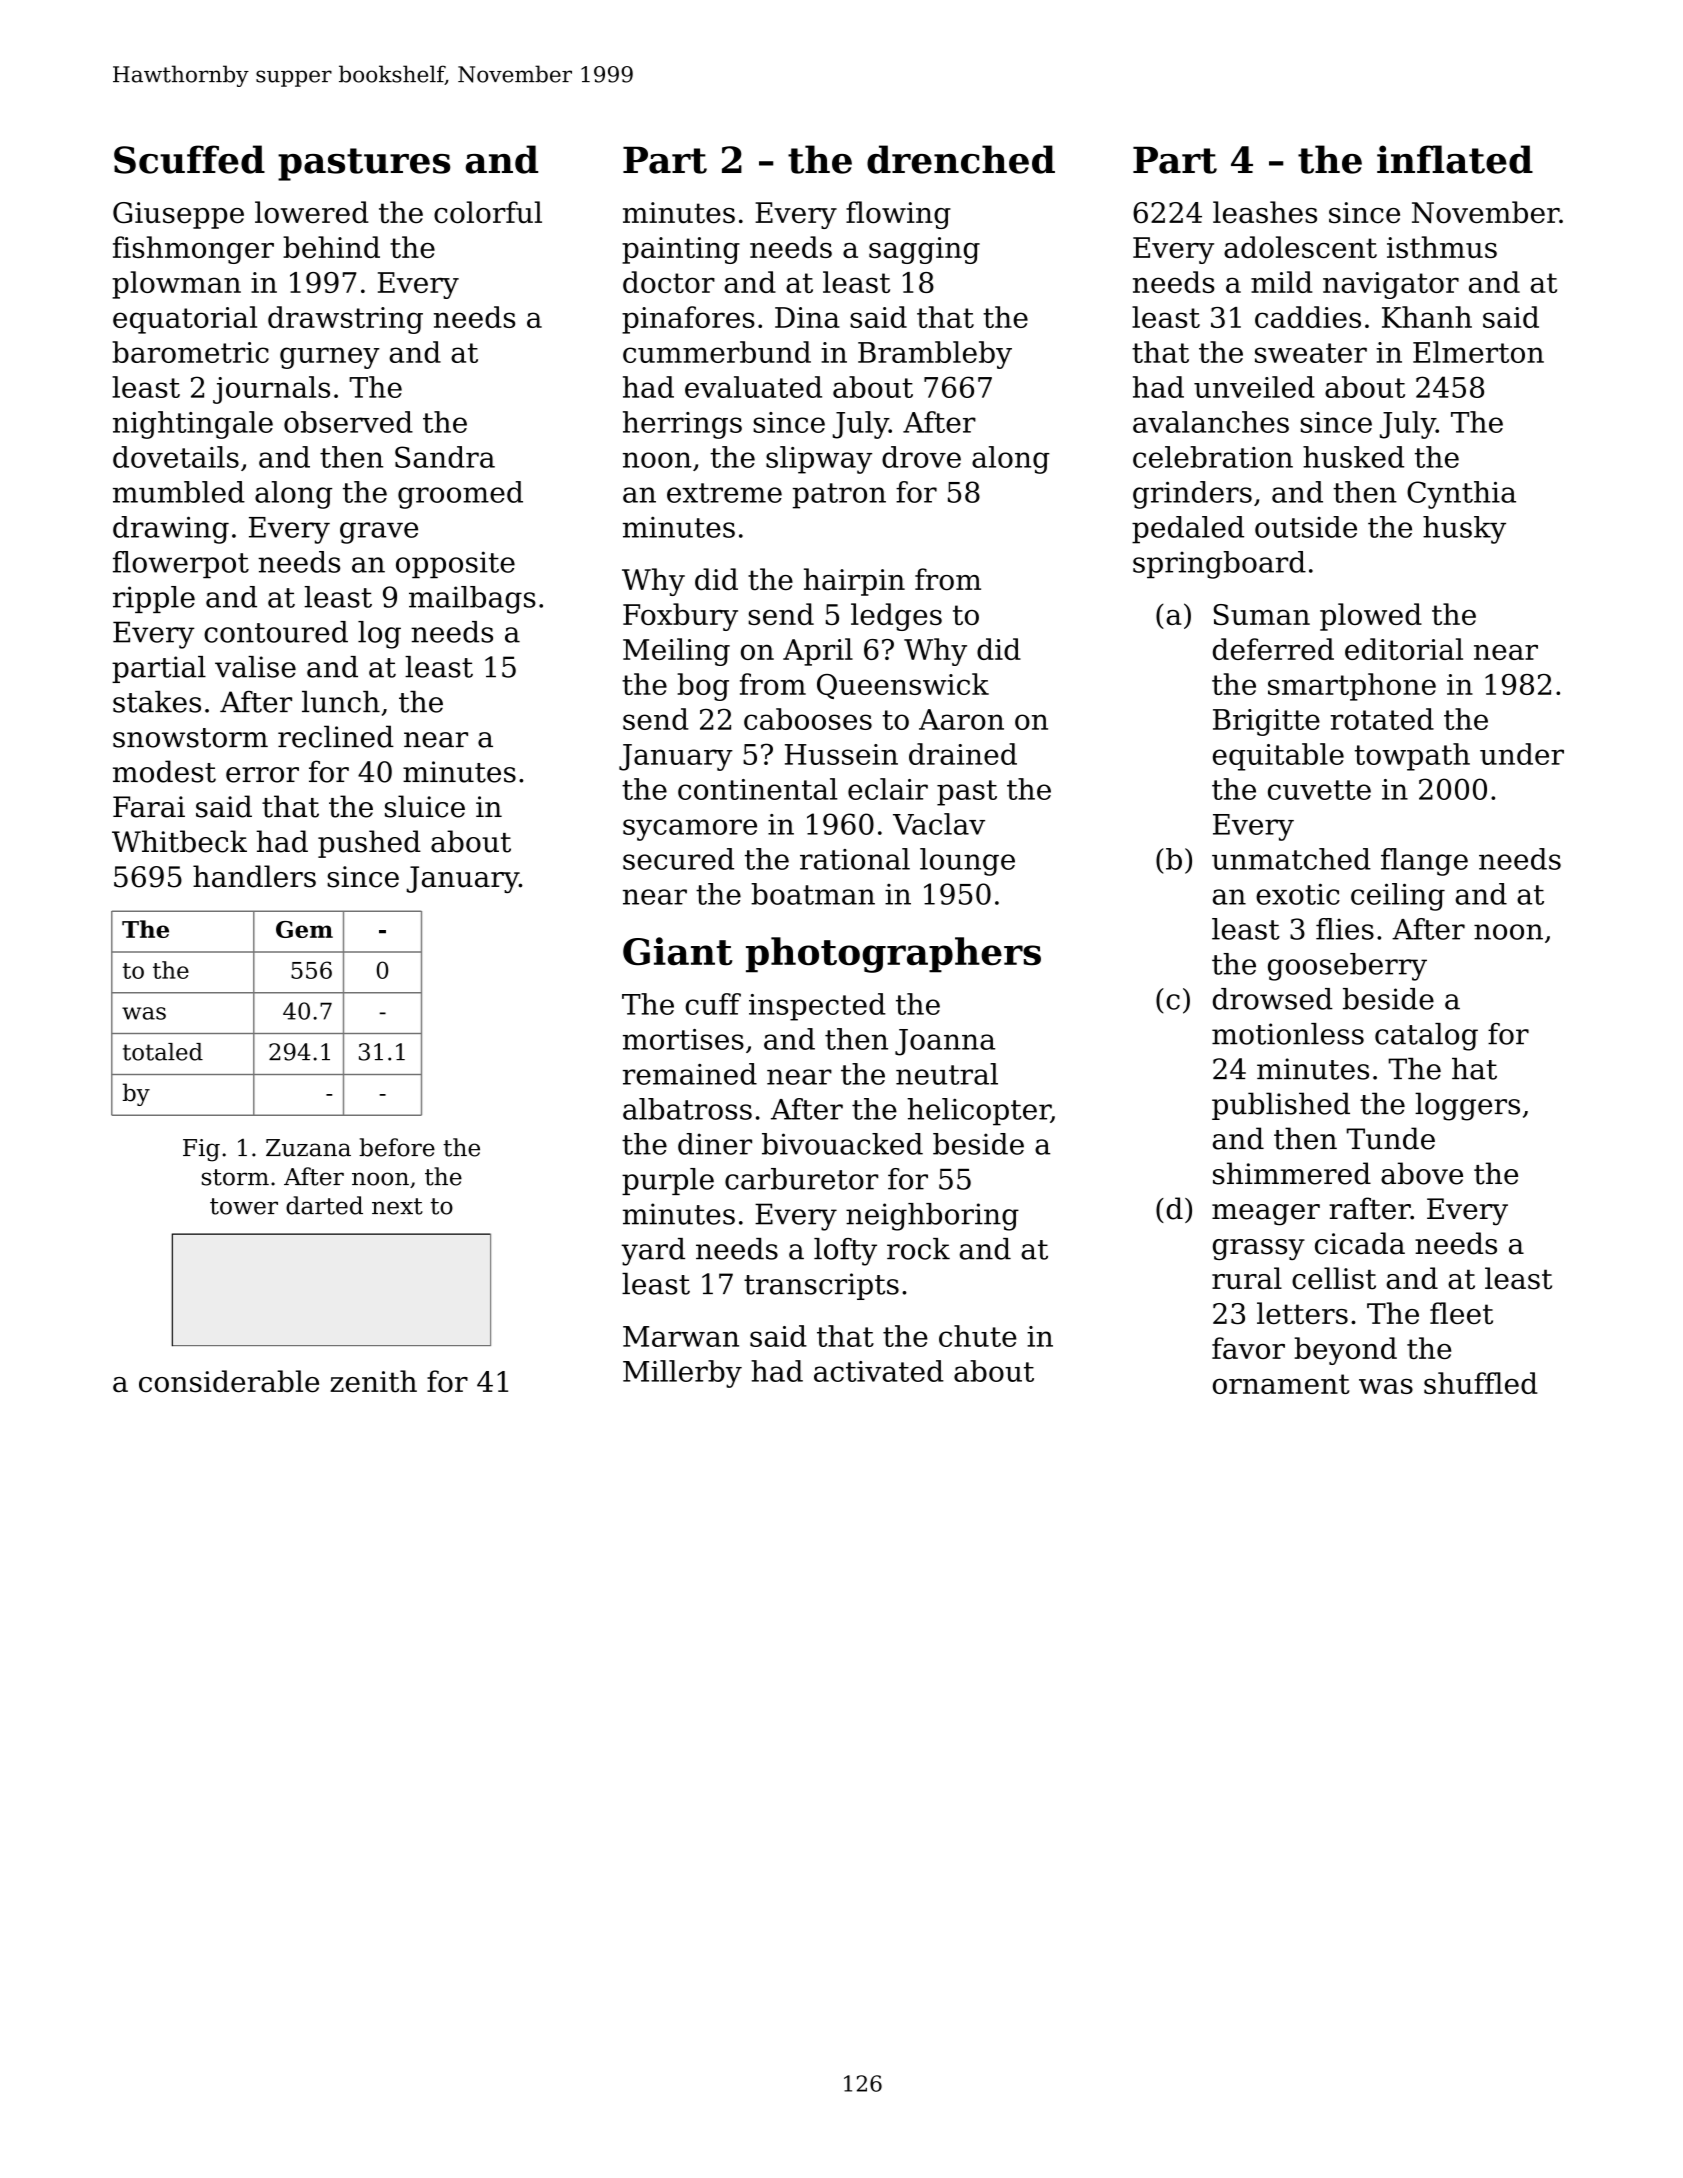  What do you see at coordinates (1442, 247) in the screenshot?
I see `isthmus` at bounding box center [1442, 247].
